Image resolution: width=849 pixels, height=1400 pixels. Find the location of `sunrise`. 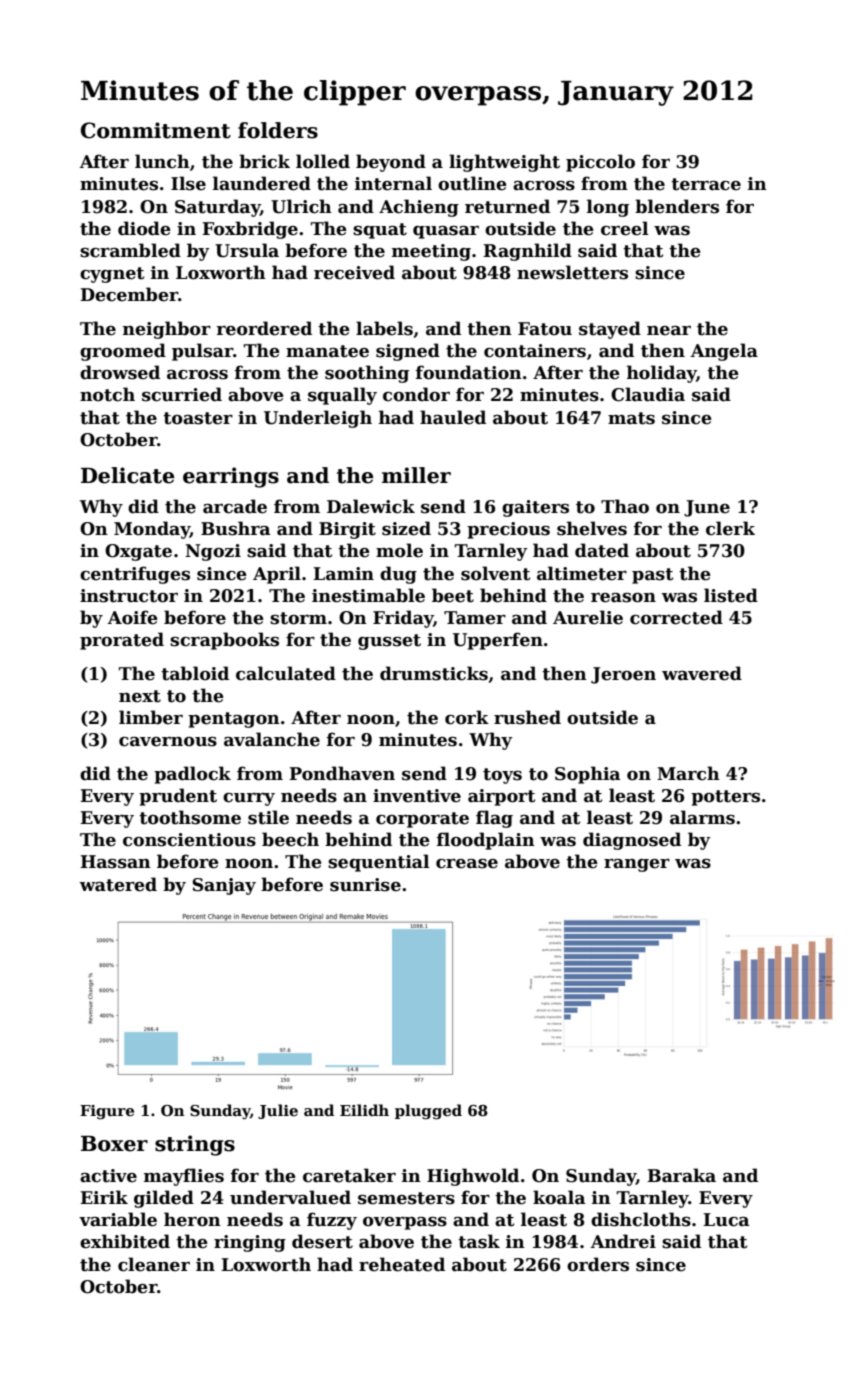

sunrise is located at coordinates (365, 885).
